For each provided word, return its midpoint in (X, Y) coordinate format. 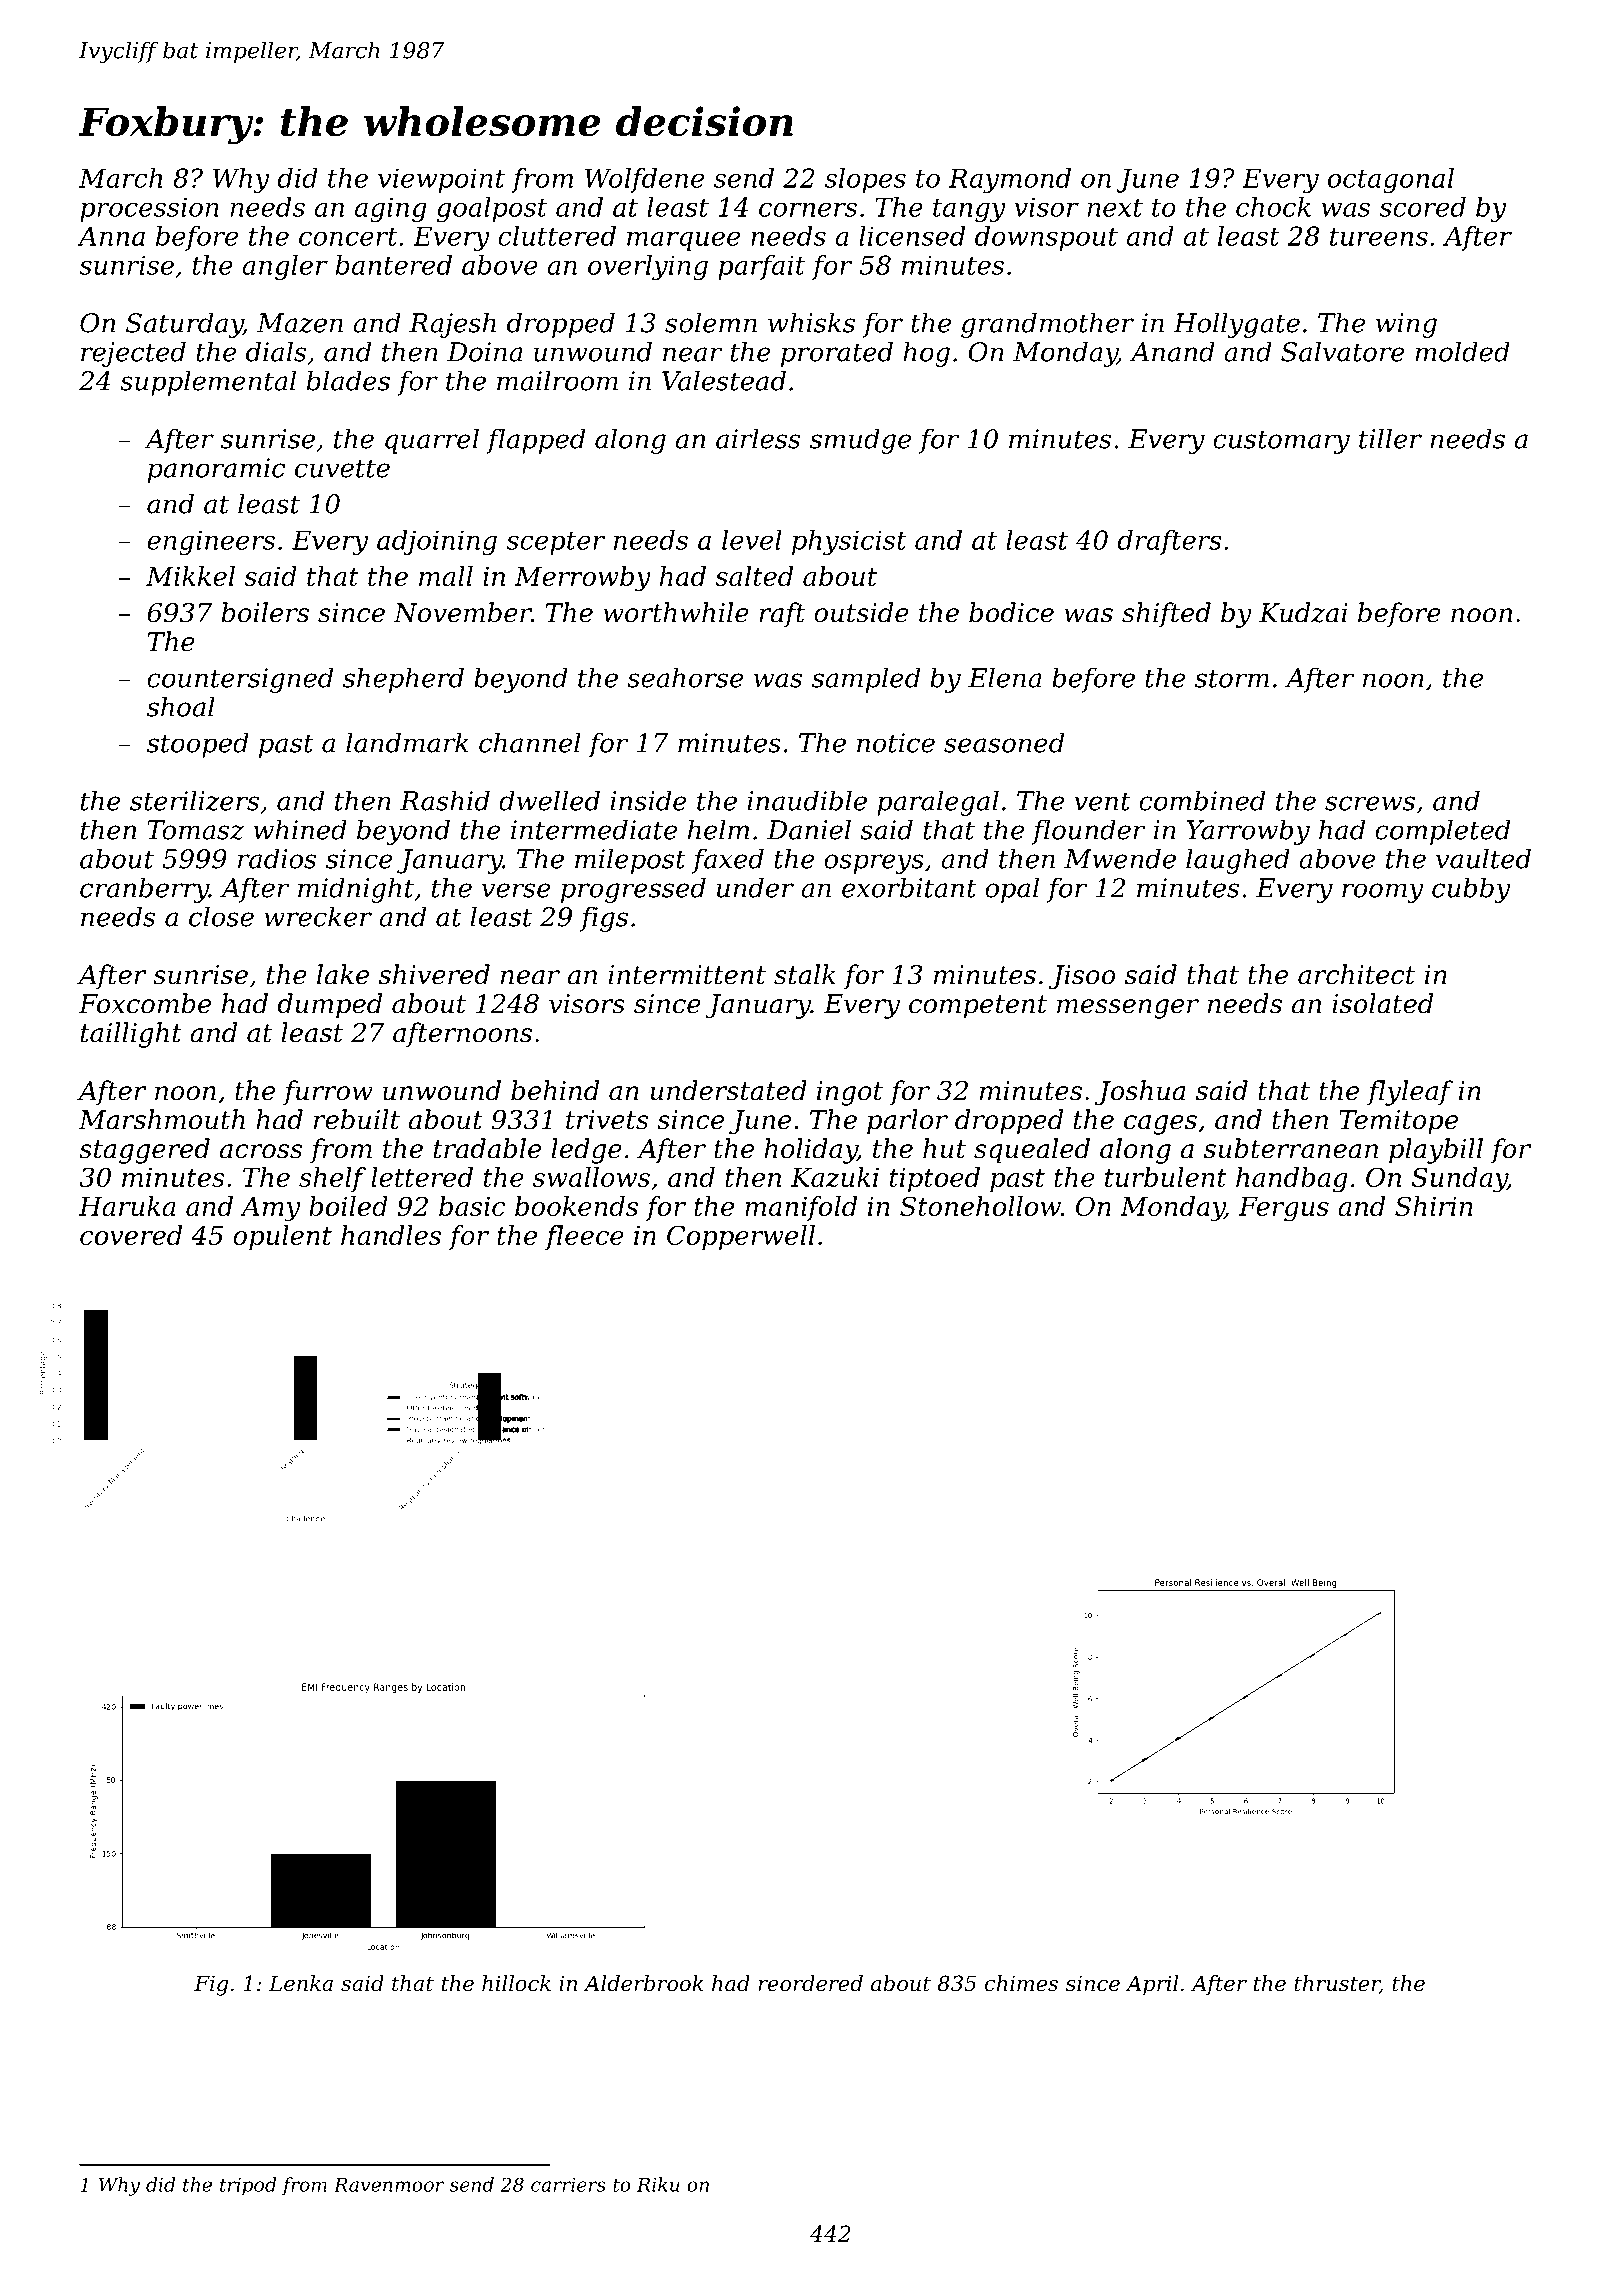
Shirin (1434, 1206)
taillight (131, 1035)
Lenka (301, 1983)
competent (978, 1007)
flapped (535, 441)
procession (149, 209)
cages (1160, 1125)
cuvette (342, 468)
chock (1273, 207)
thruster (1337, 1984)
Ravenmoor (389, 2184)
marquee (683, 241)
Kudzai (1303, 612)
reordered (810, 1983)
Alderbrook (643, 1983)
